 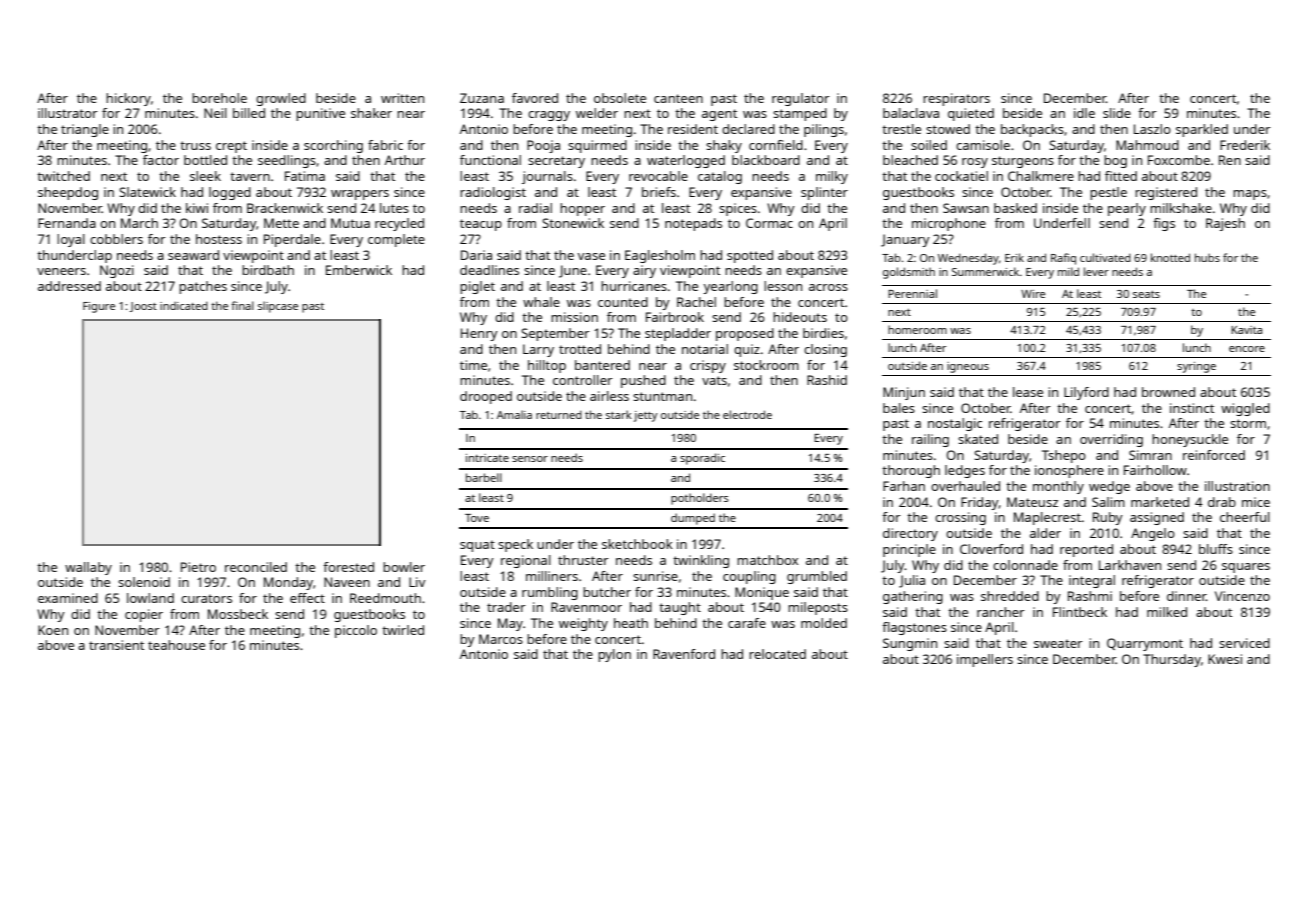 What do you see at coordinates (143, 307) in the page?
I see `Joost` at bounding box center [143, 307].
